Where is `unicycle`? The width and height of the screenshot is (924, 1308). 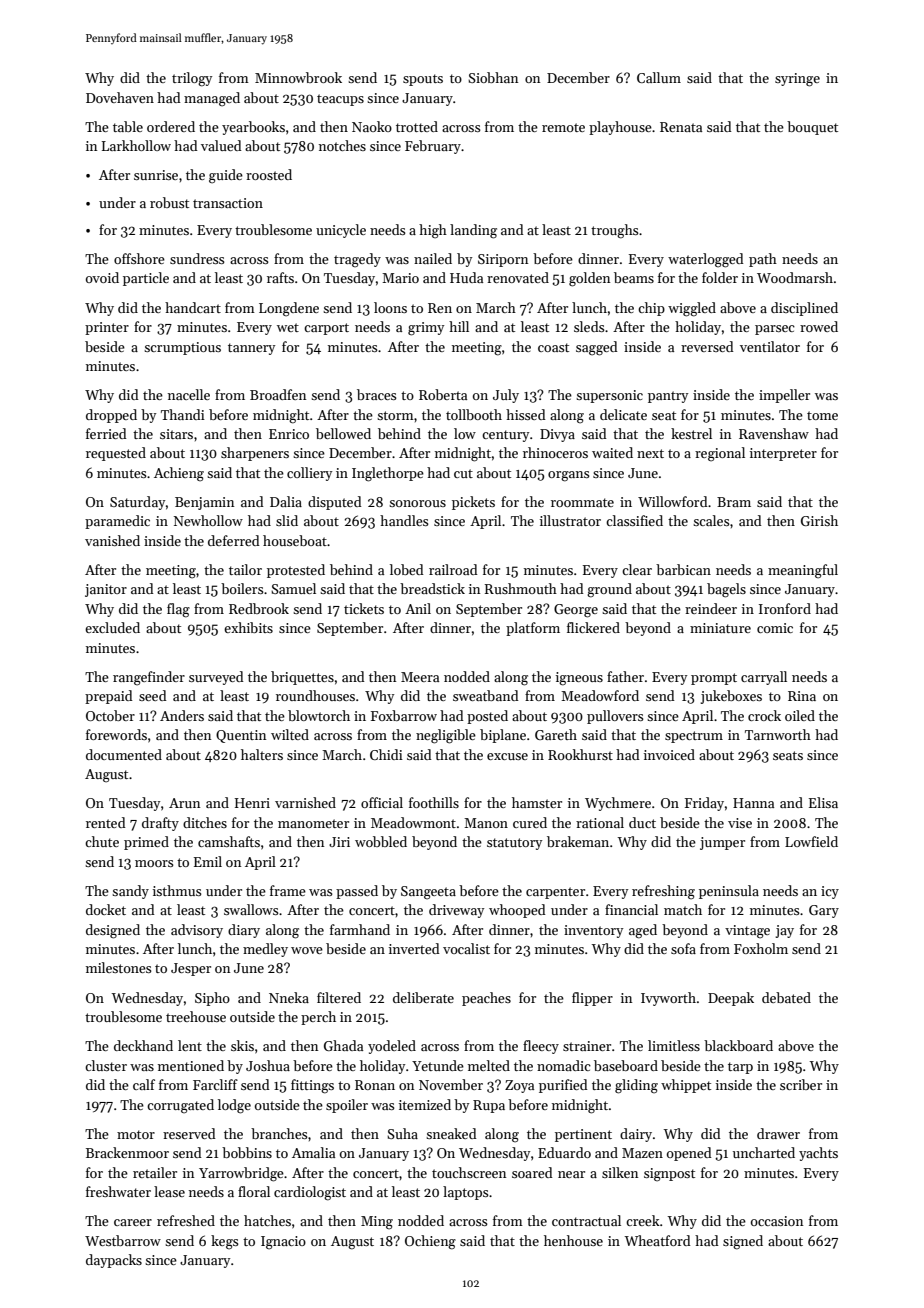
unicycle is located at coordinates (341, 231).
